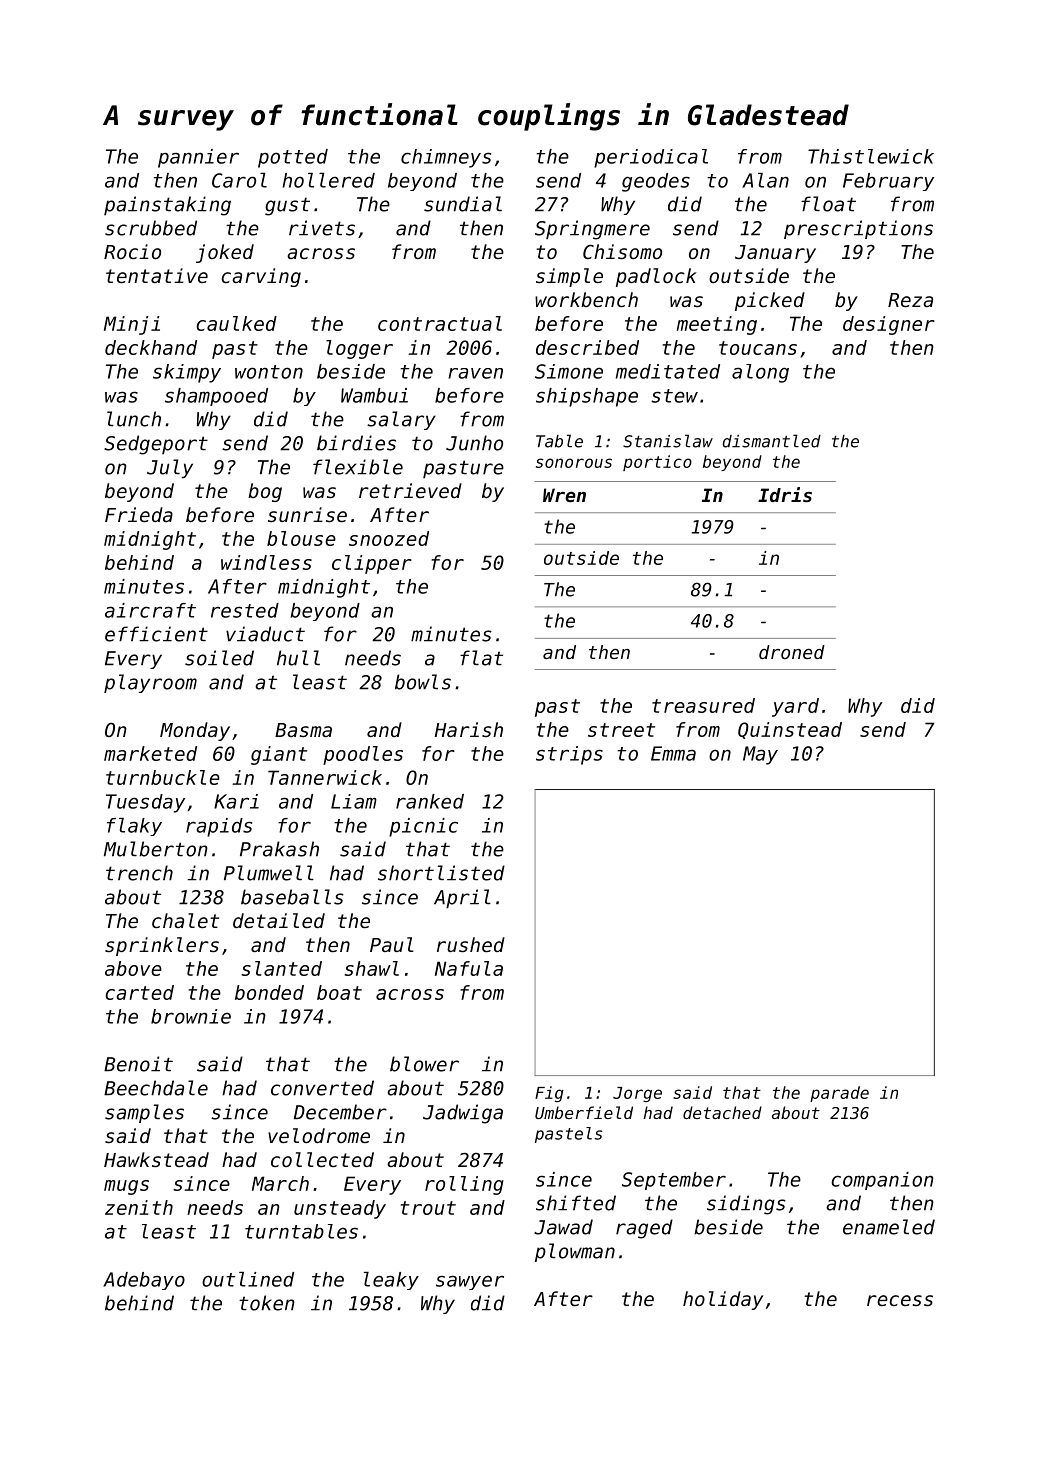 The height and width of the image is (1476, 1039). What do you see at coordinates (471, 944) in the image?
I see `rushed` at bounding box center [471, 944].
